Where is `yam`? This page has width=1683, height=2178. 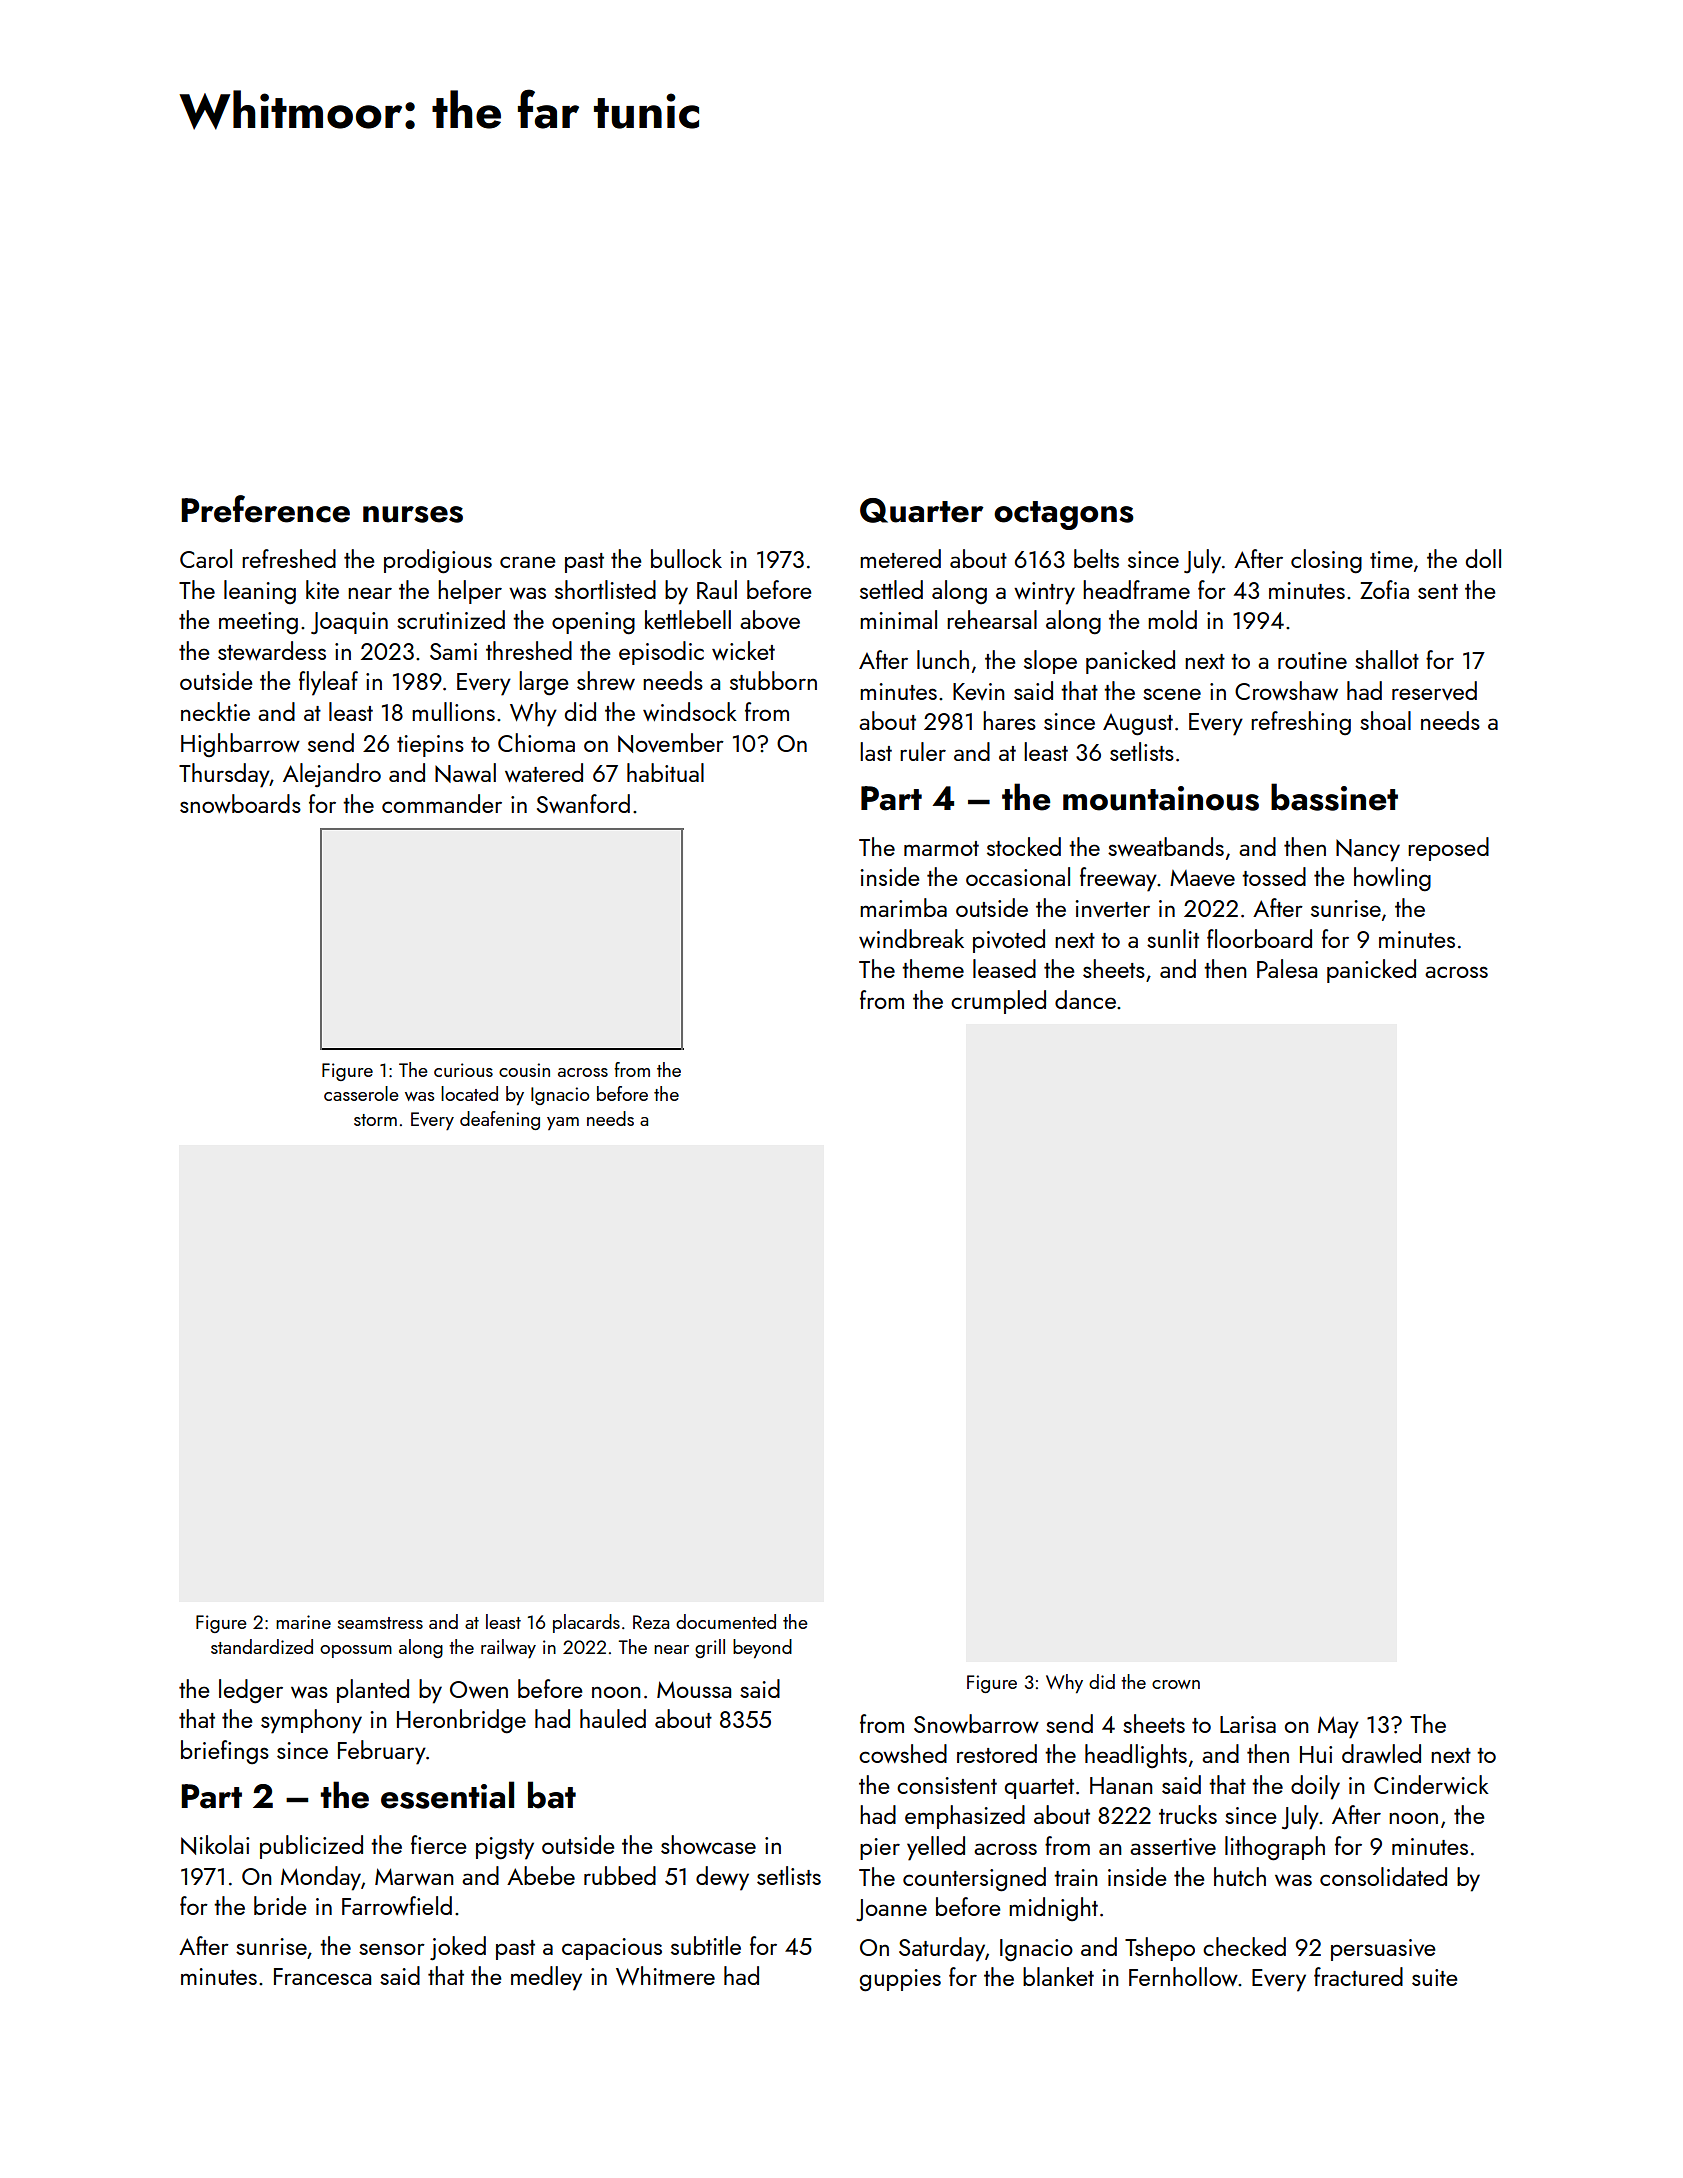 yam is located at coordinates (563, 1123).
